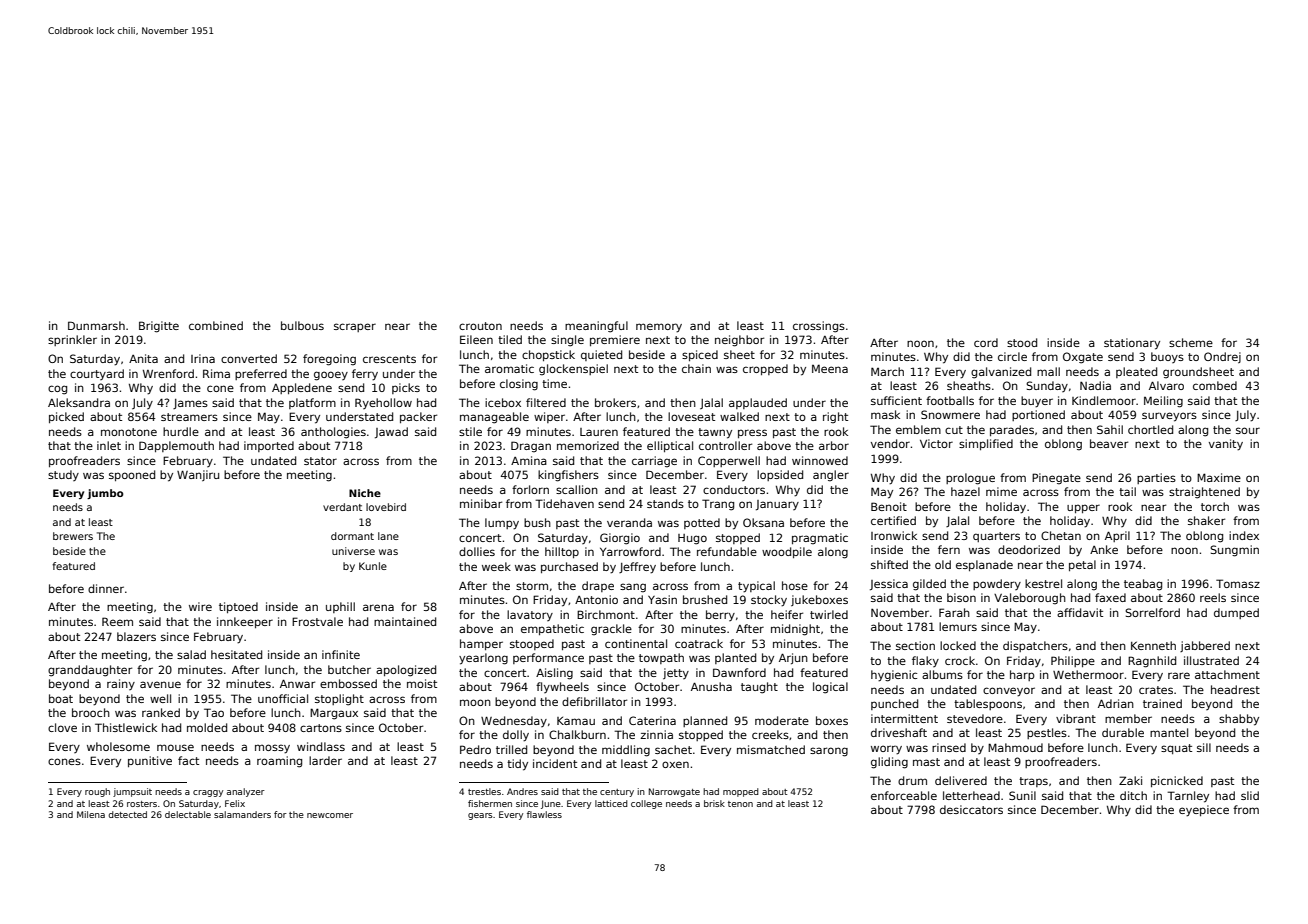 The image size is (1308, 924). I want to click on aromatic, so click(509, 368).
